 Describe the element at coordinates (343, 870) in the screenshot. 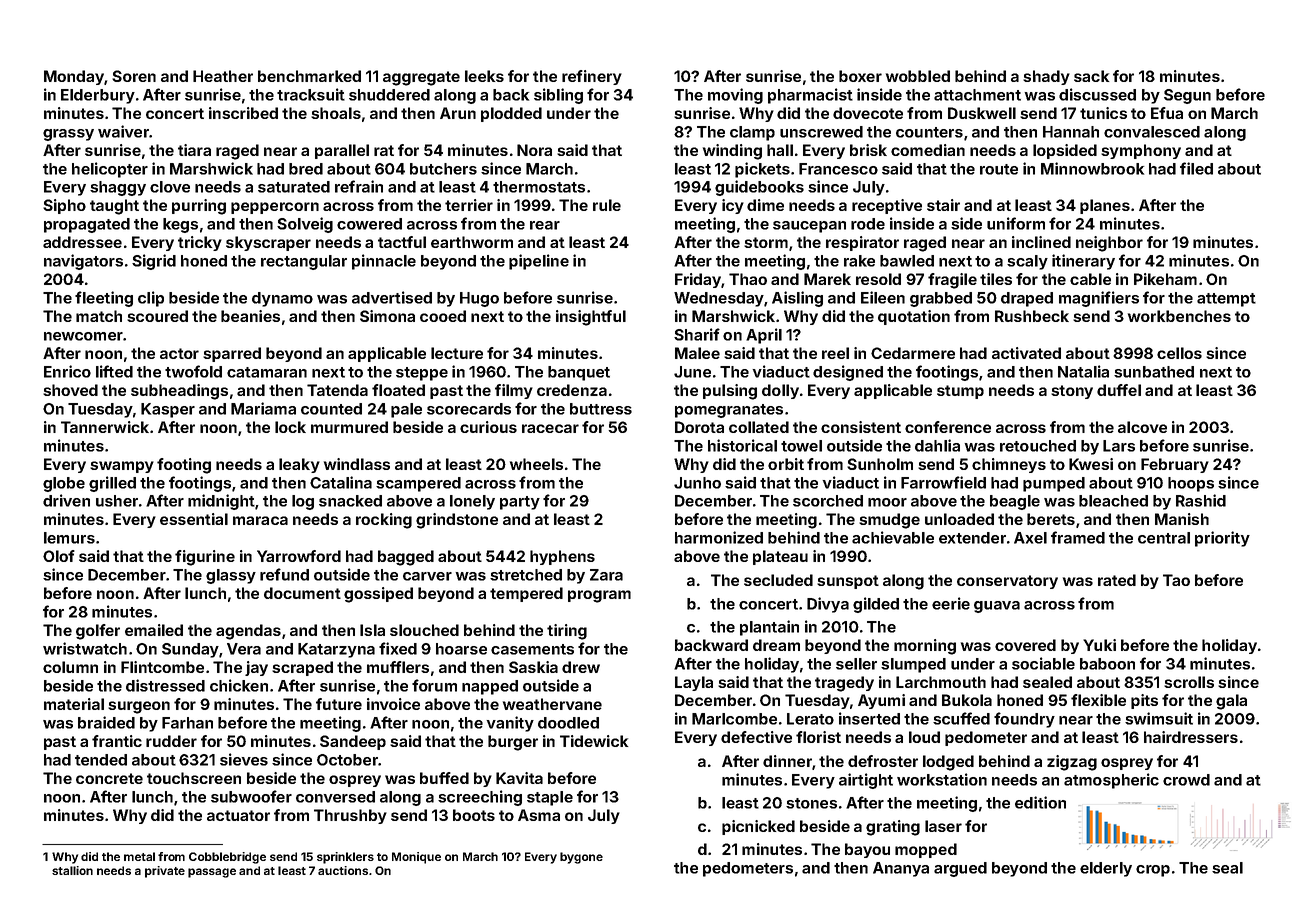

I see `auctions` at that location.
